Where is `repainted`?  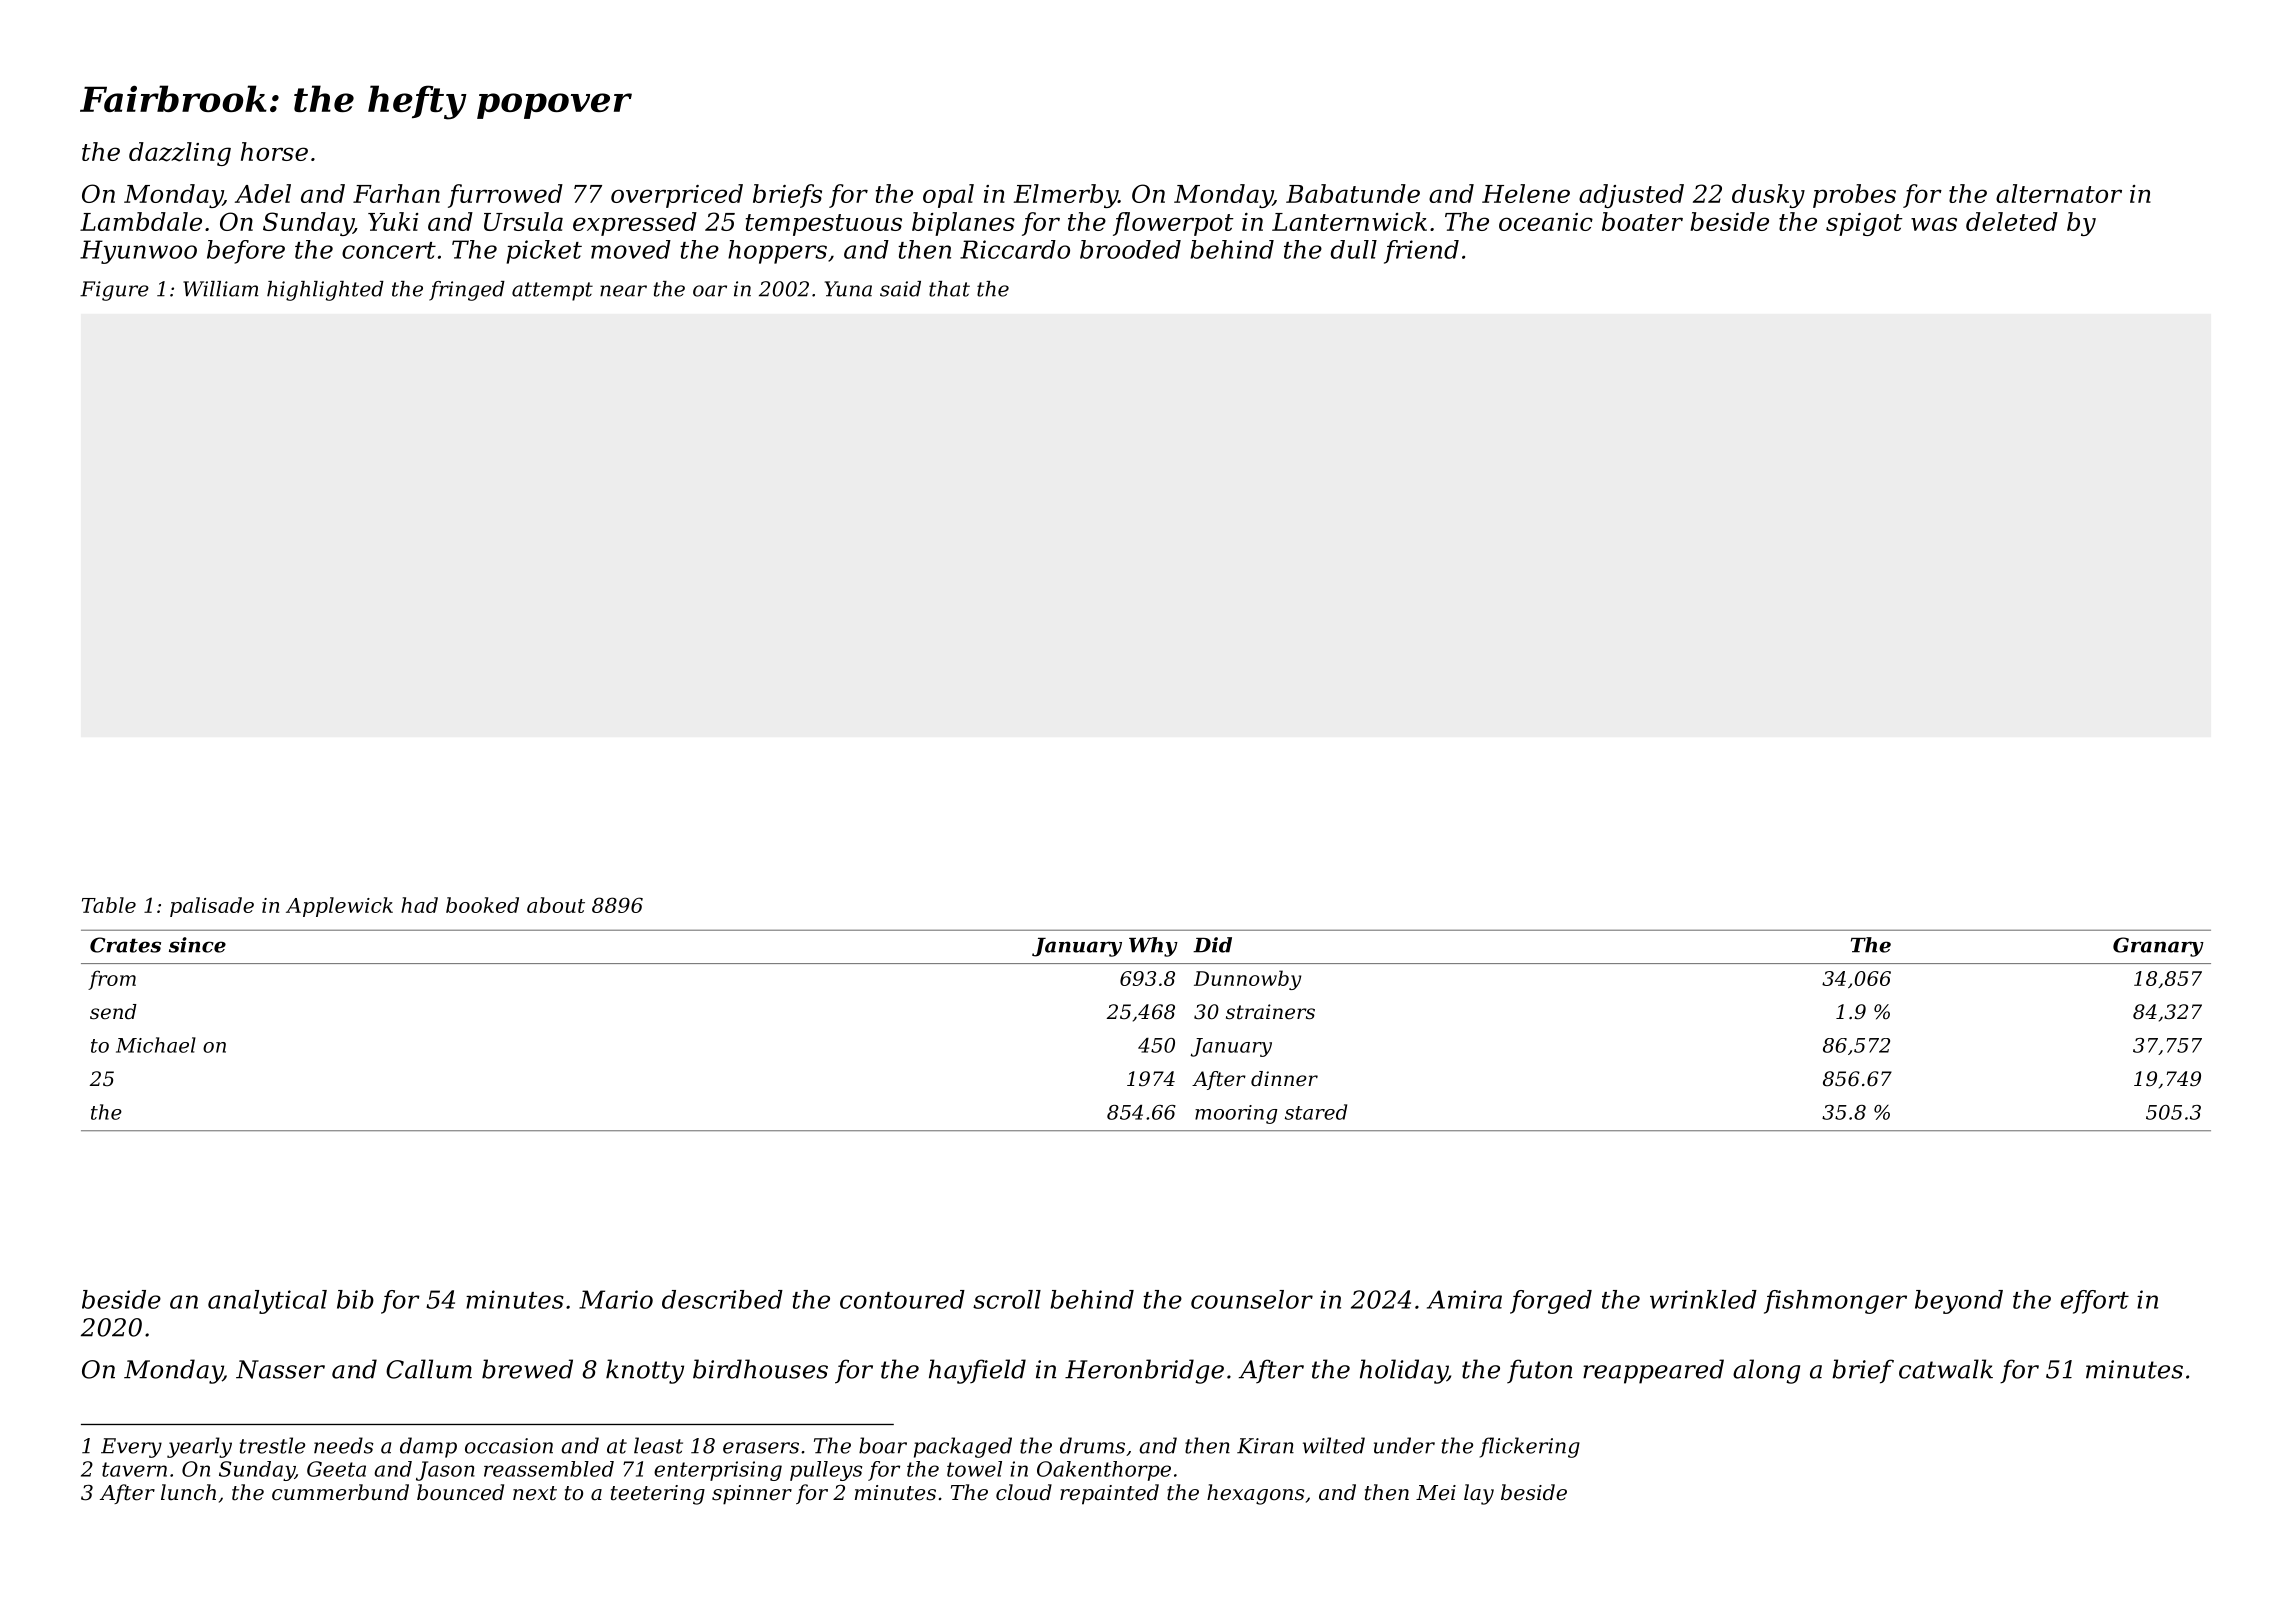 repainted is located at coordinates (1109, 1494).
